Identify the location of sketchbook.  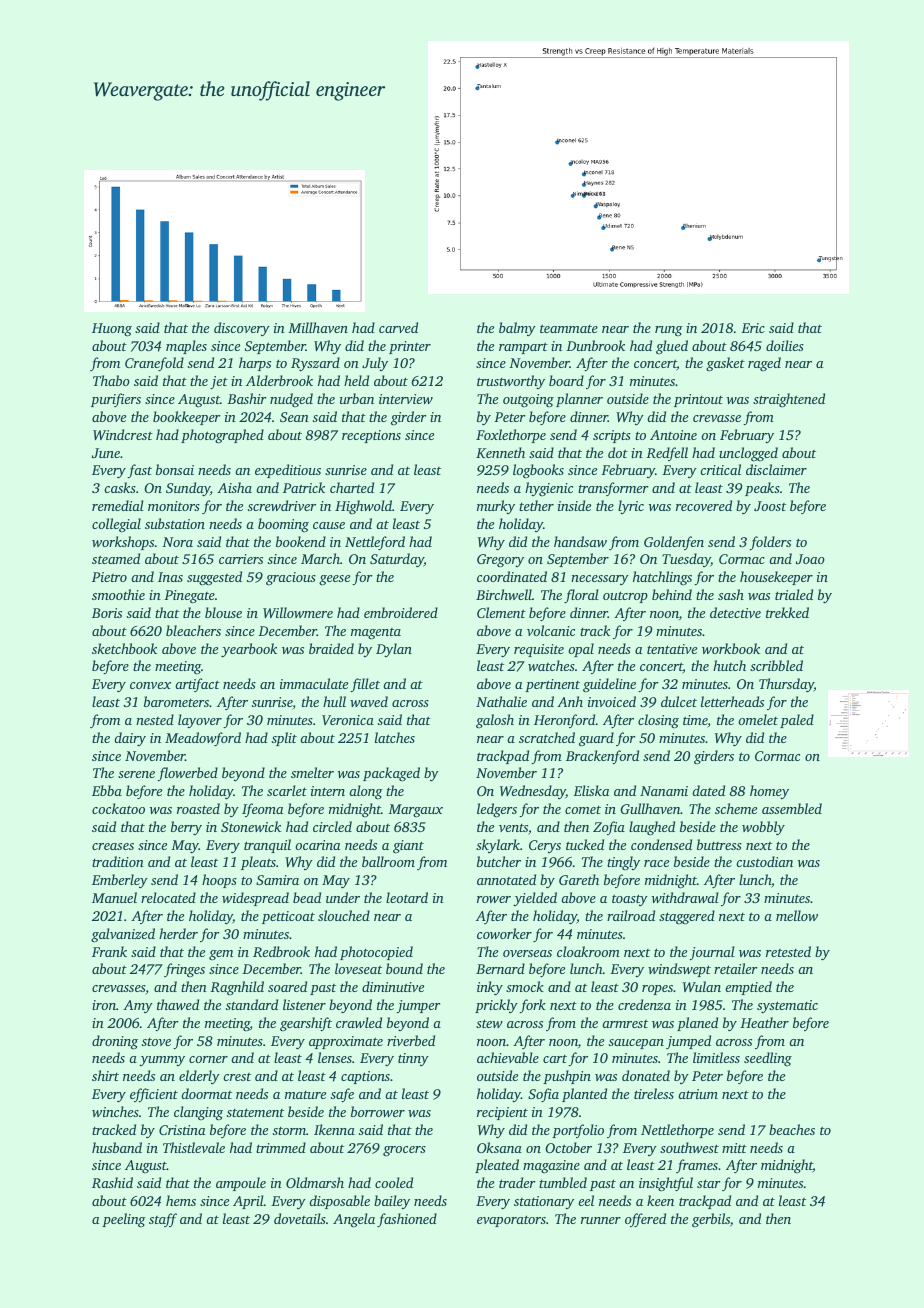
(124, 648).
